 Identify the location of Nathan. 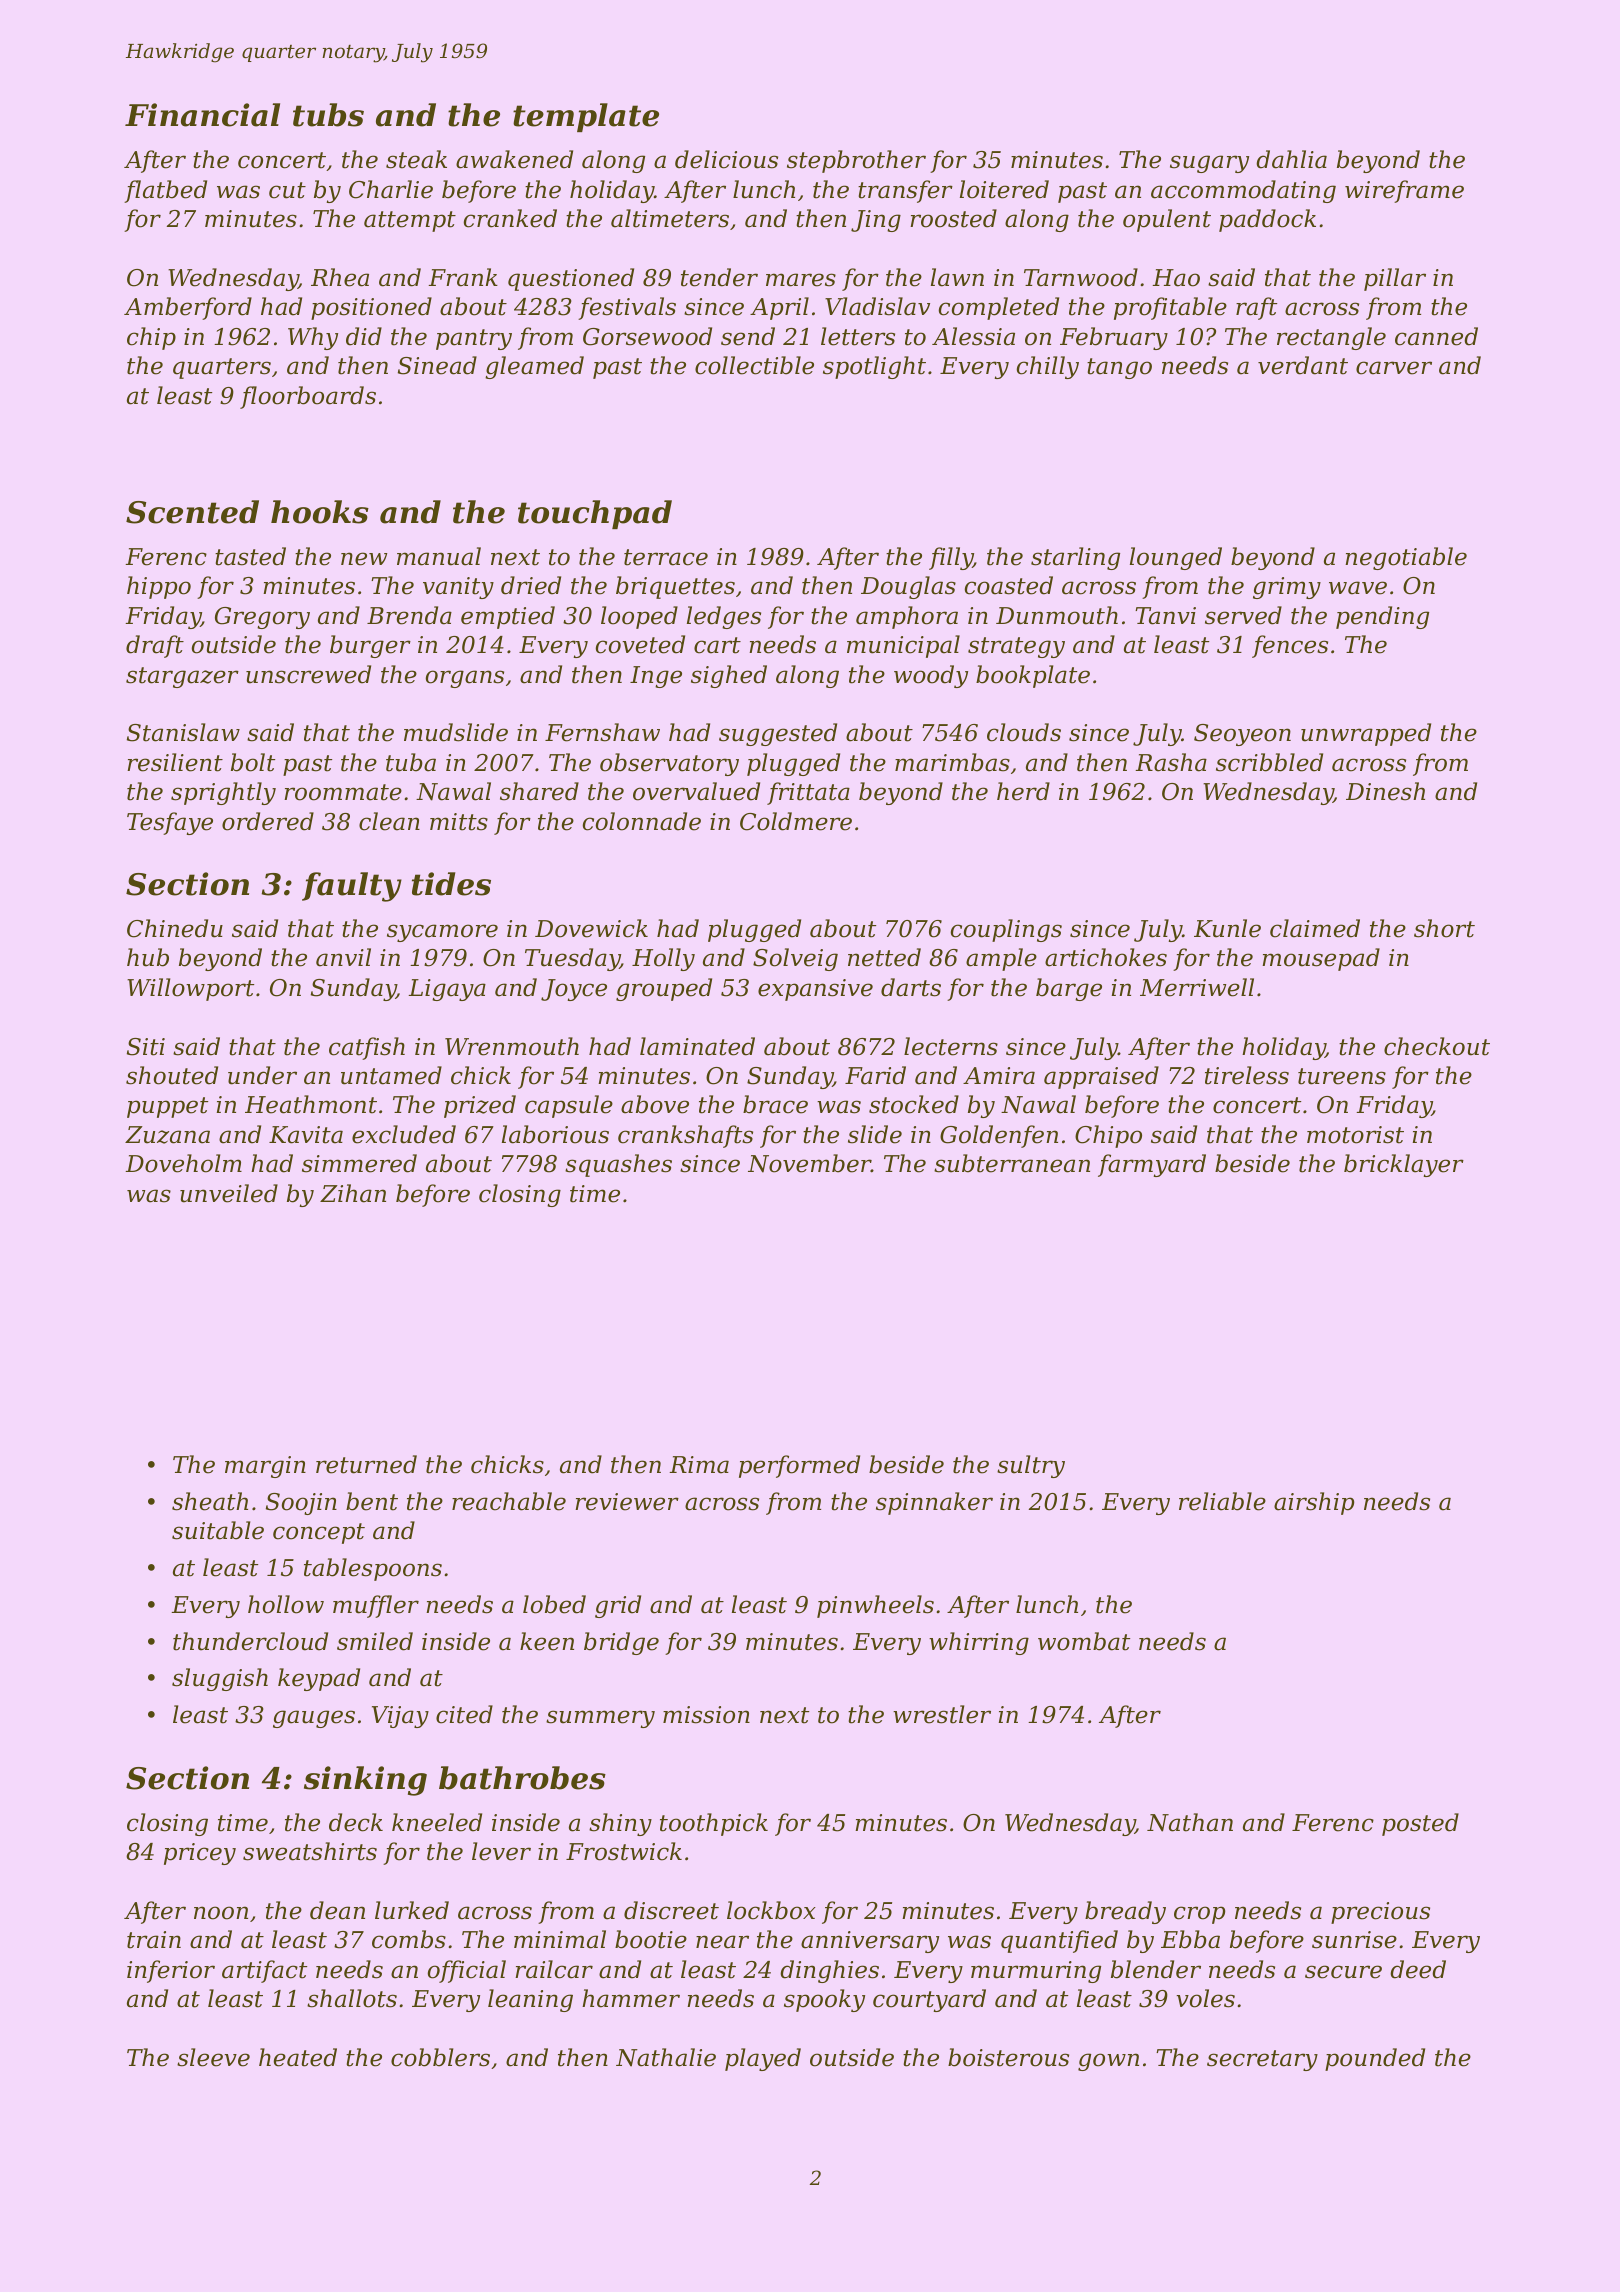
(1190, 1822).
